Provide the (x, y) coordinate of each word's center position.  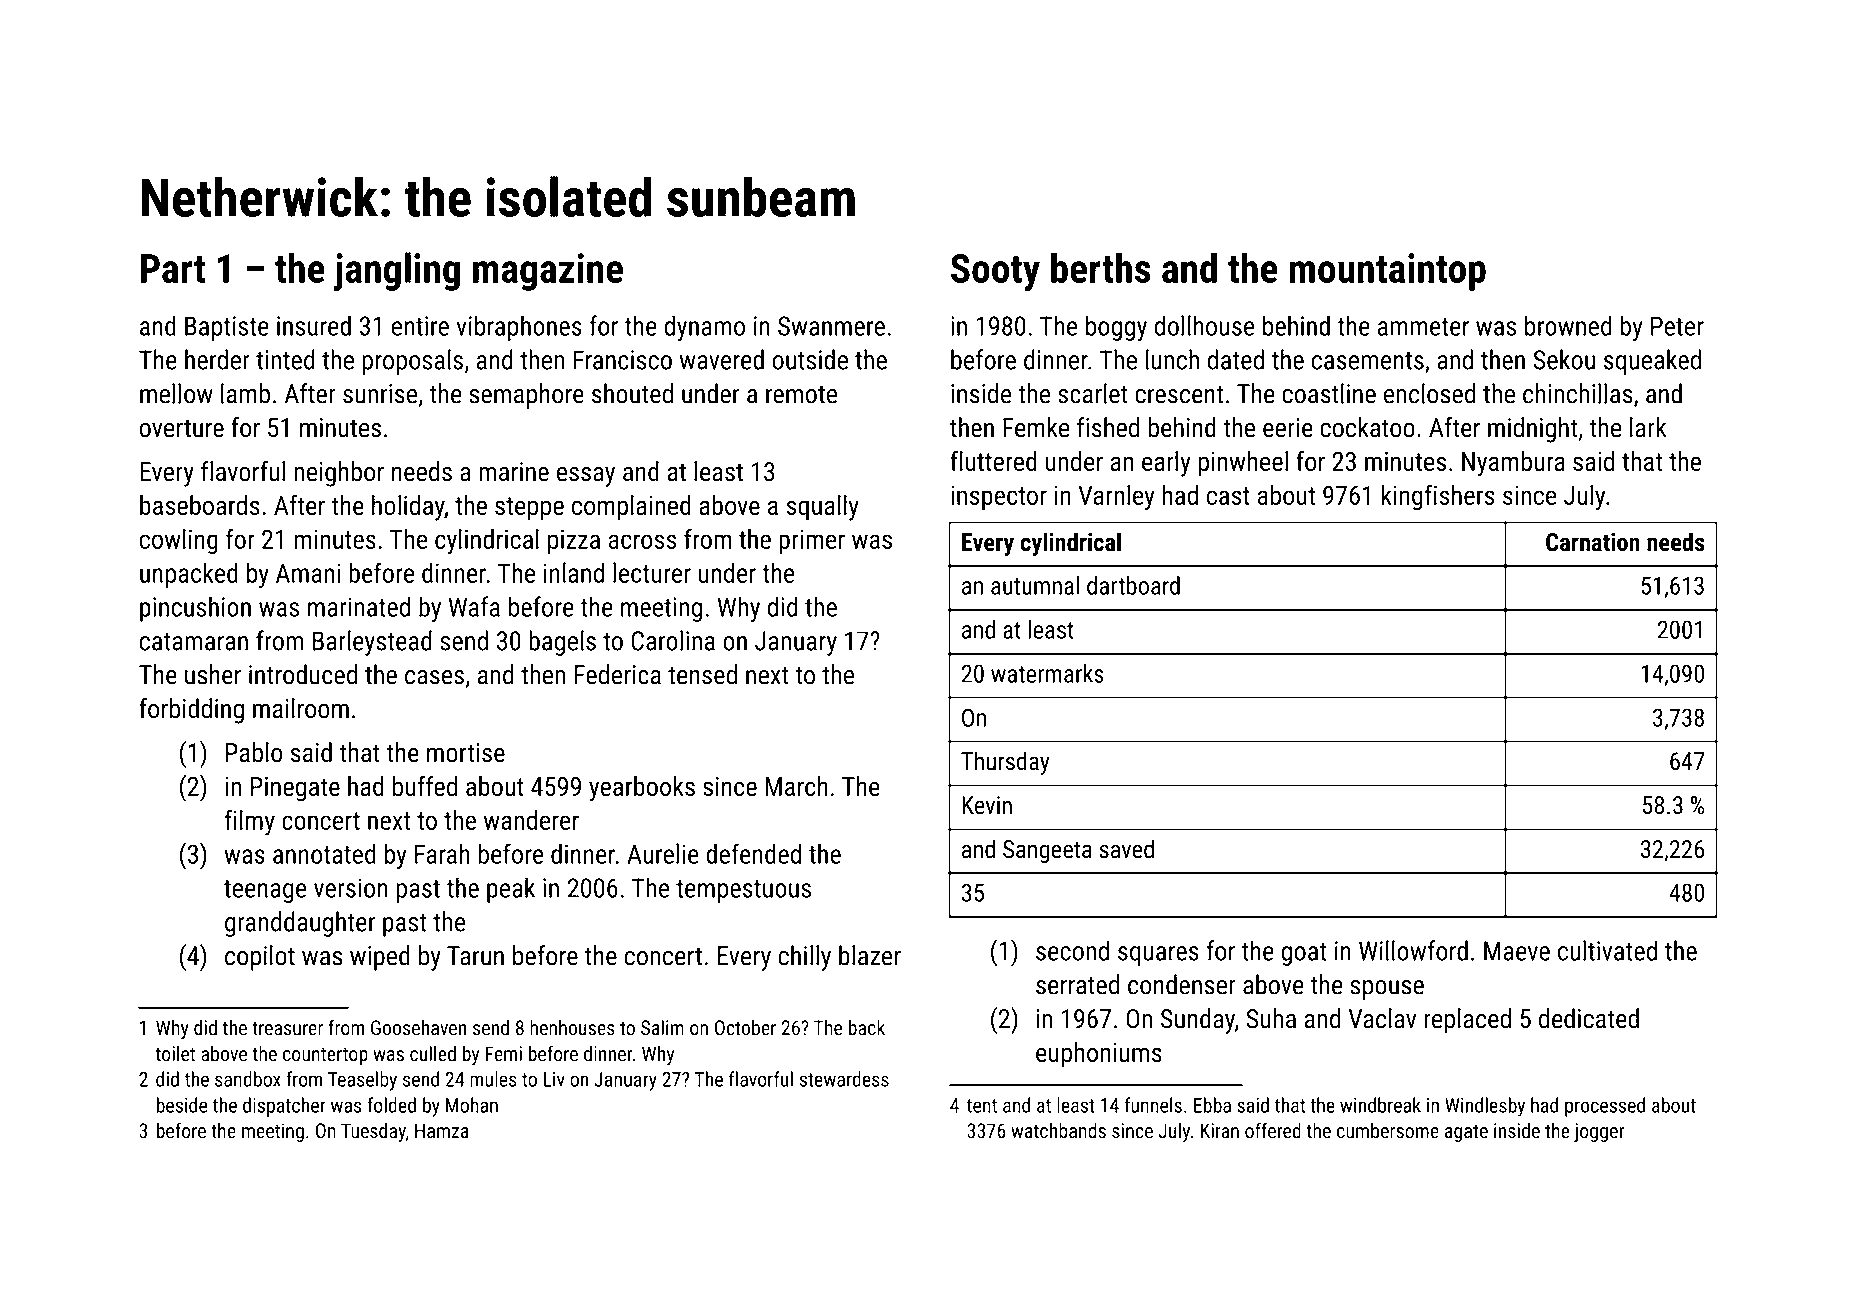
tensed (702, 674)
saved (1127, 849)
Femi (504, 1054)
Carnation (1593, 542)
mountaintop (1387, 272)
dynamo (704, 328)
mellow (176, 393)
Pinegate (295, 789)
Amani (308, 573)
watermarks (1047, 673)
